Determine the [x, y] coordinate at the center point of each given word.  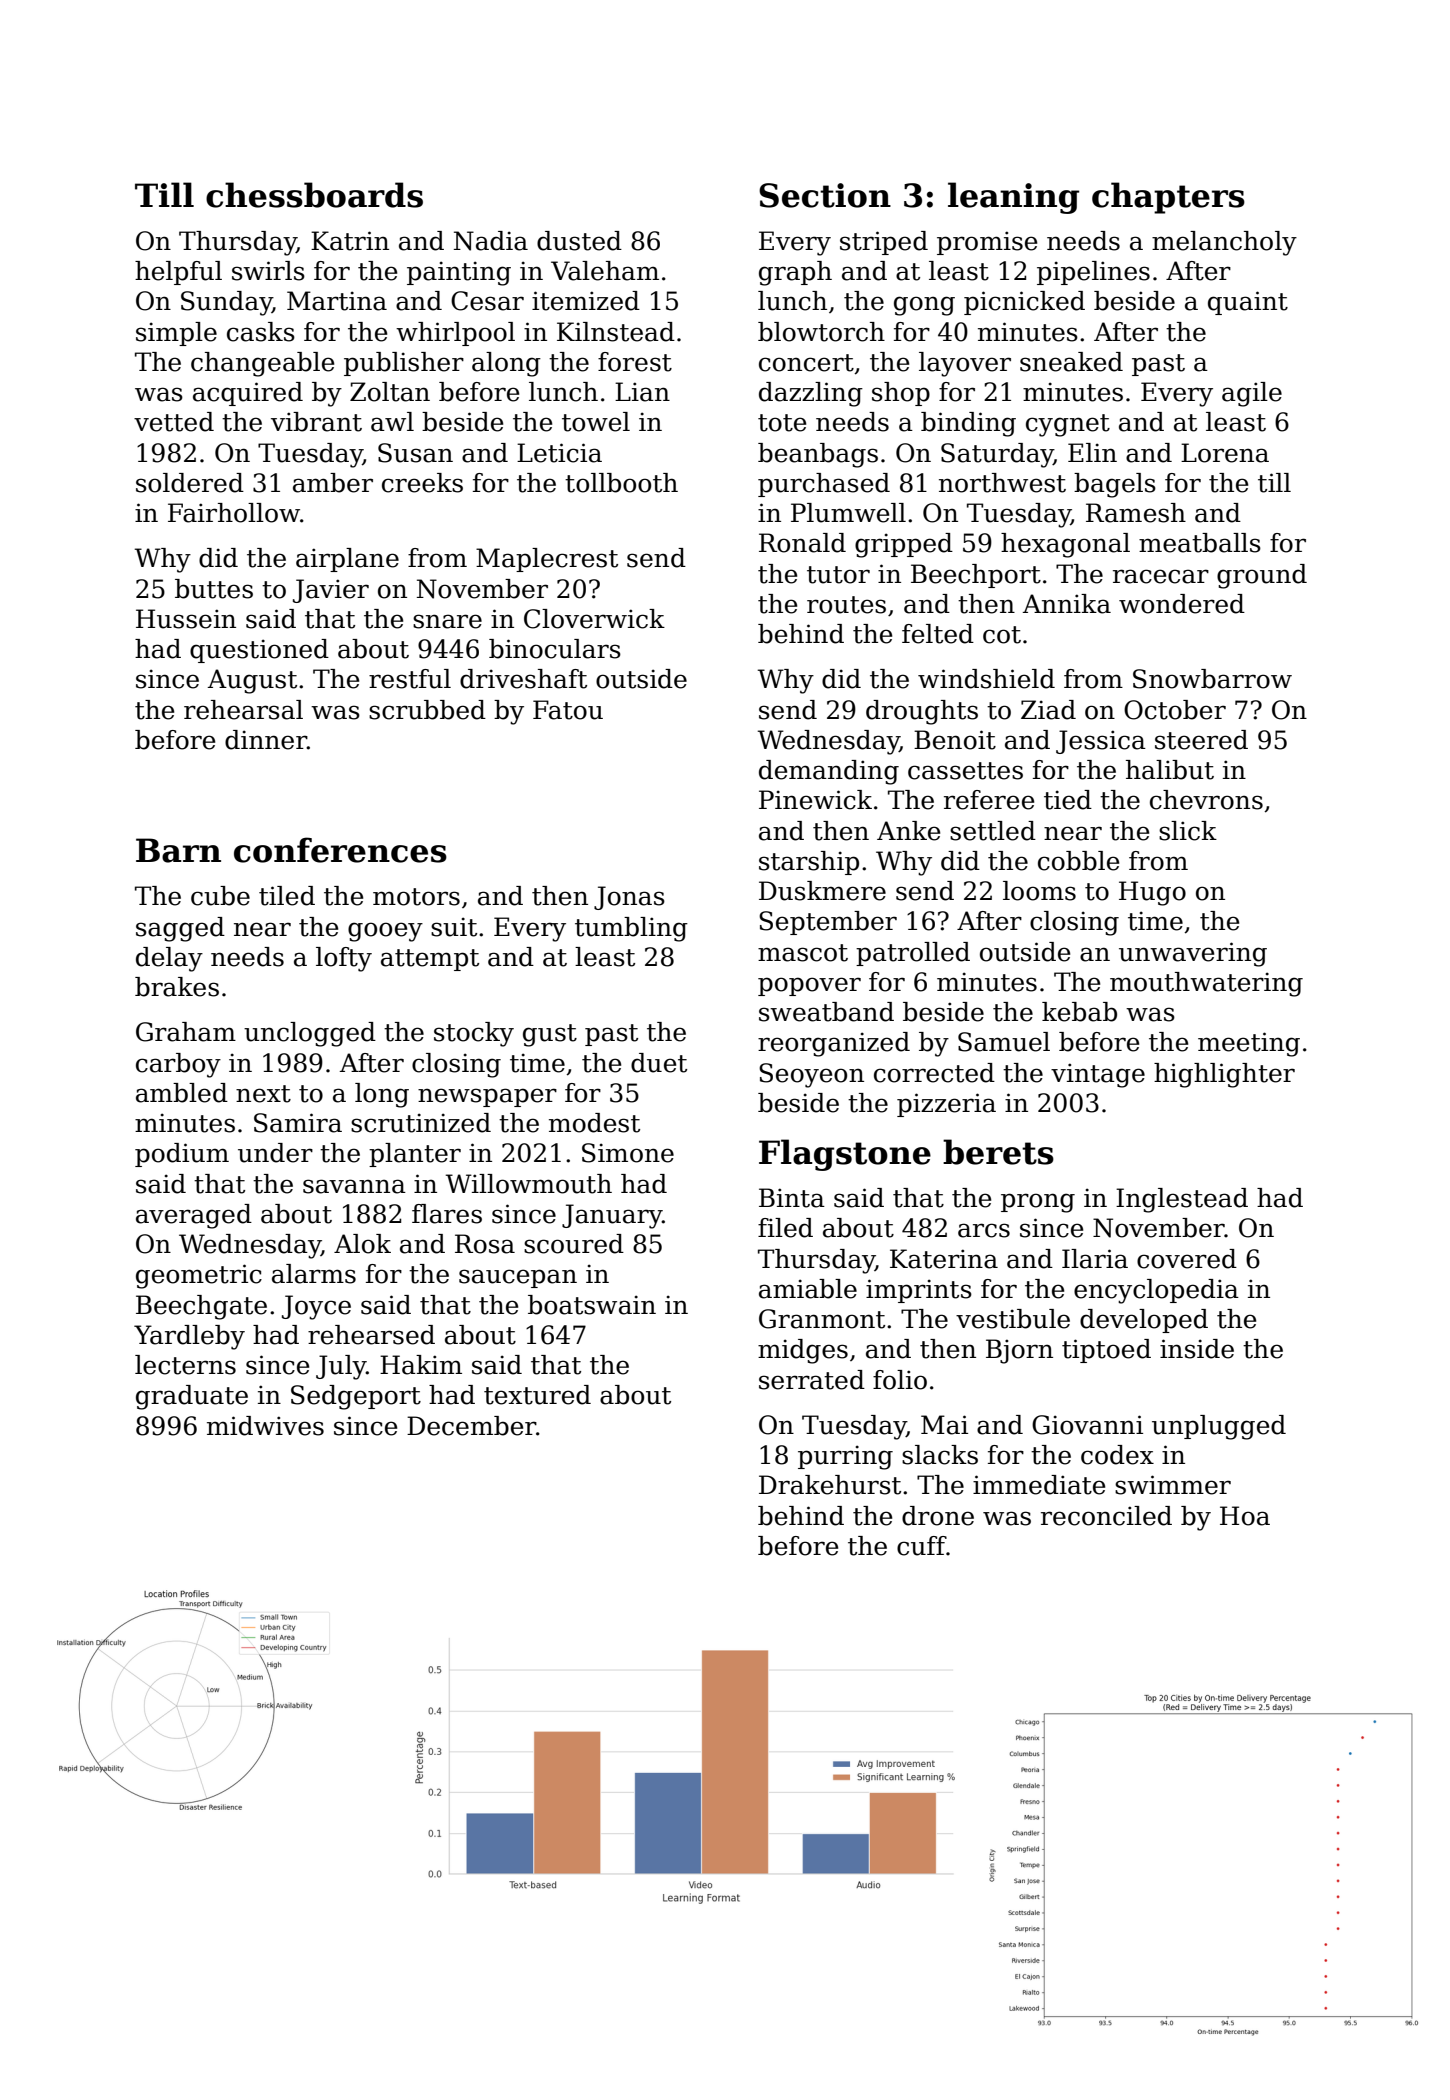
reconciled [1106, 1516]
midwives [265, 1426]
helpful [178, 273]
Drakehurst [830, 1485]
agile [1252, 394]
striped [884, 243]
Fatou [568, 710]
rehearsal [243, 710]
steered [1201, 740]
